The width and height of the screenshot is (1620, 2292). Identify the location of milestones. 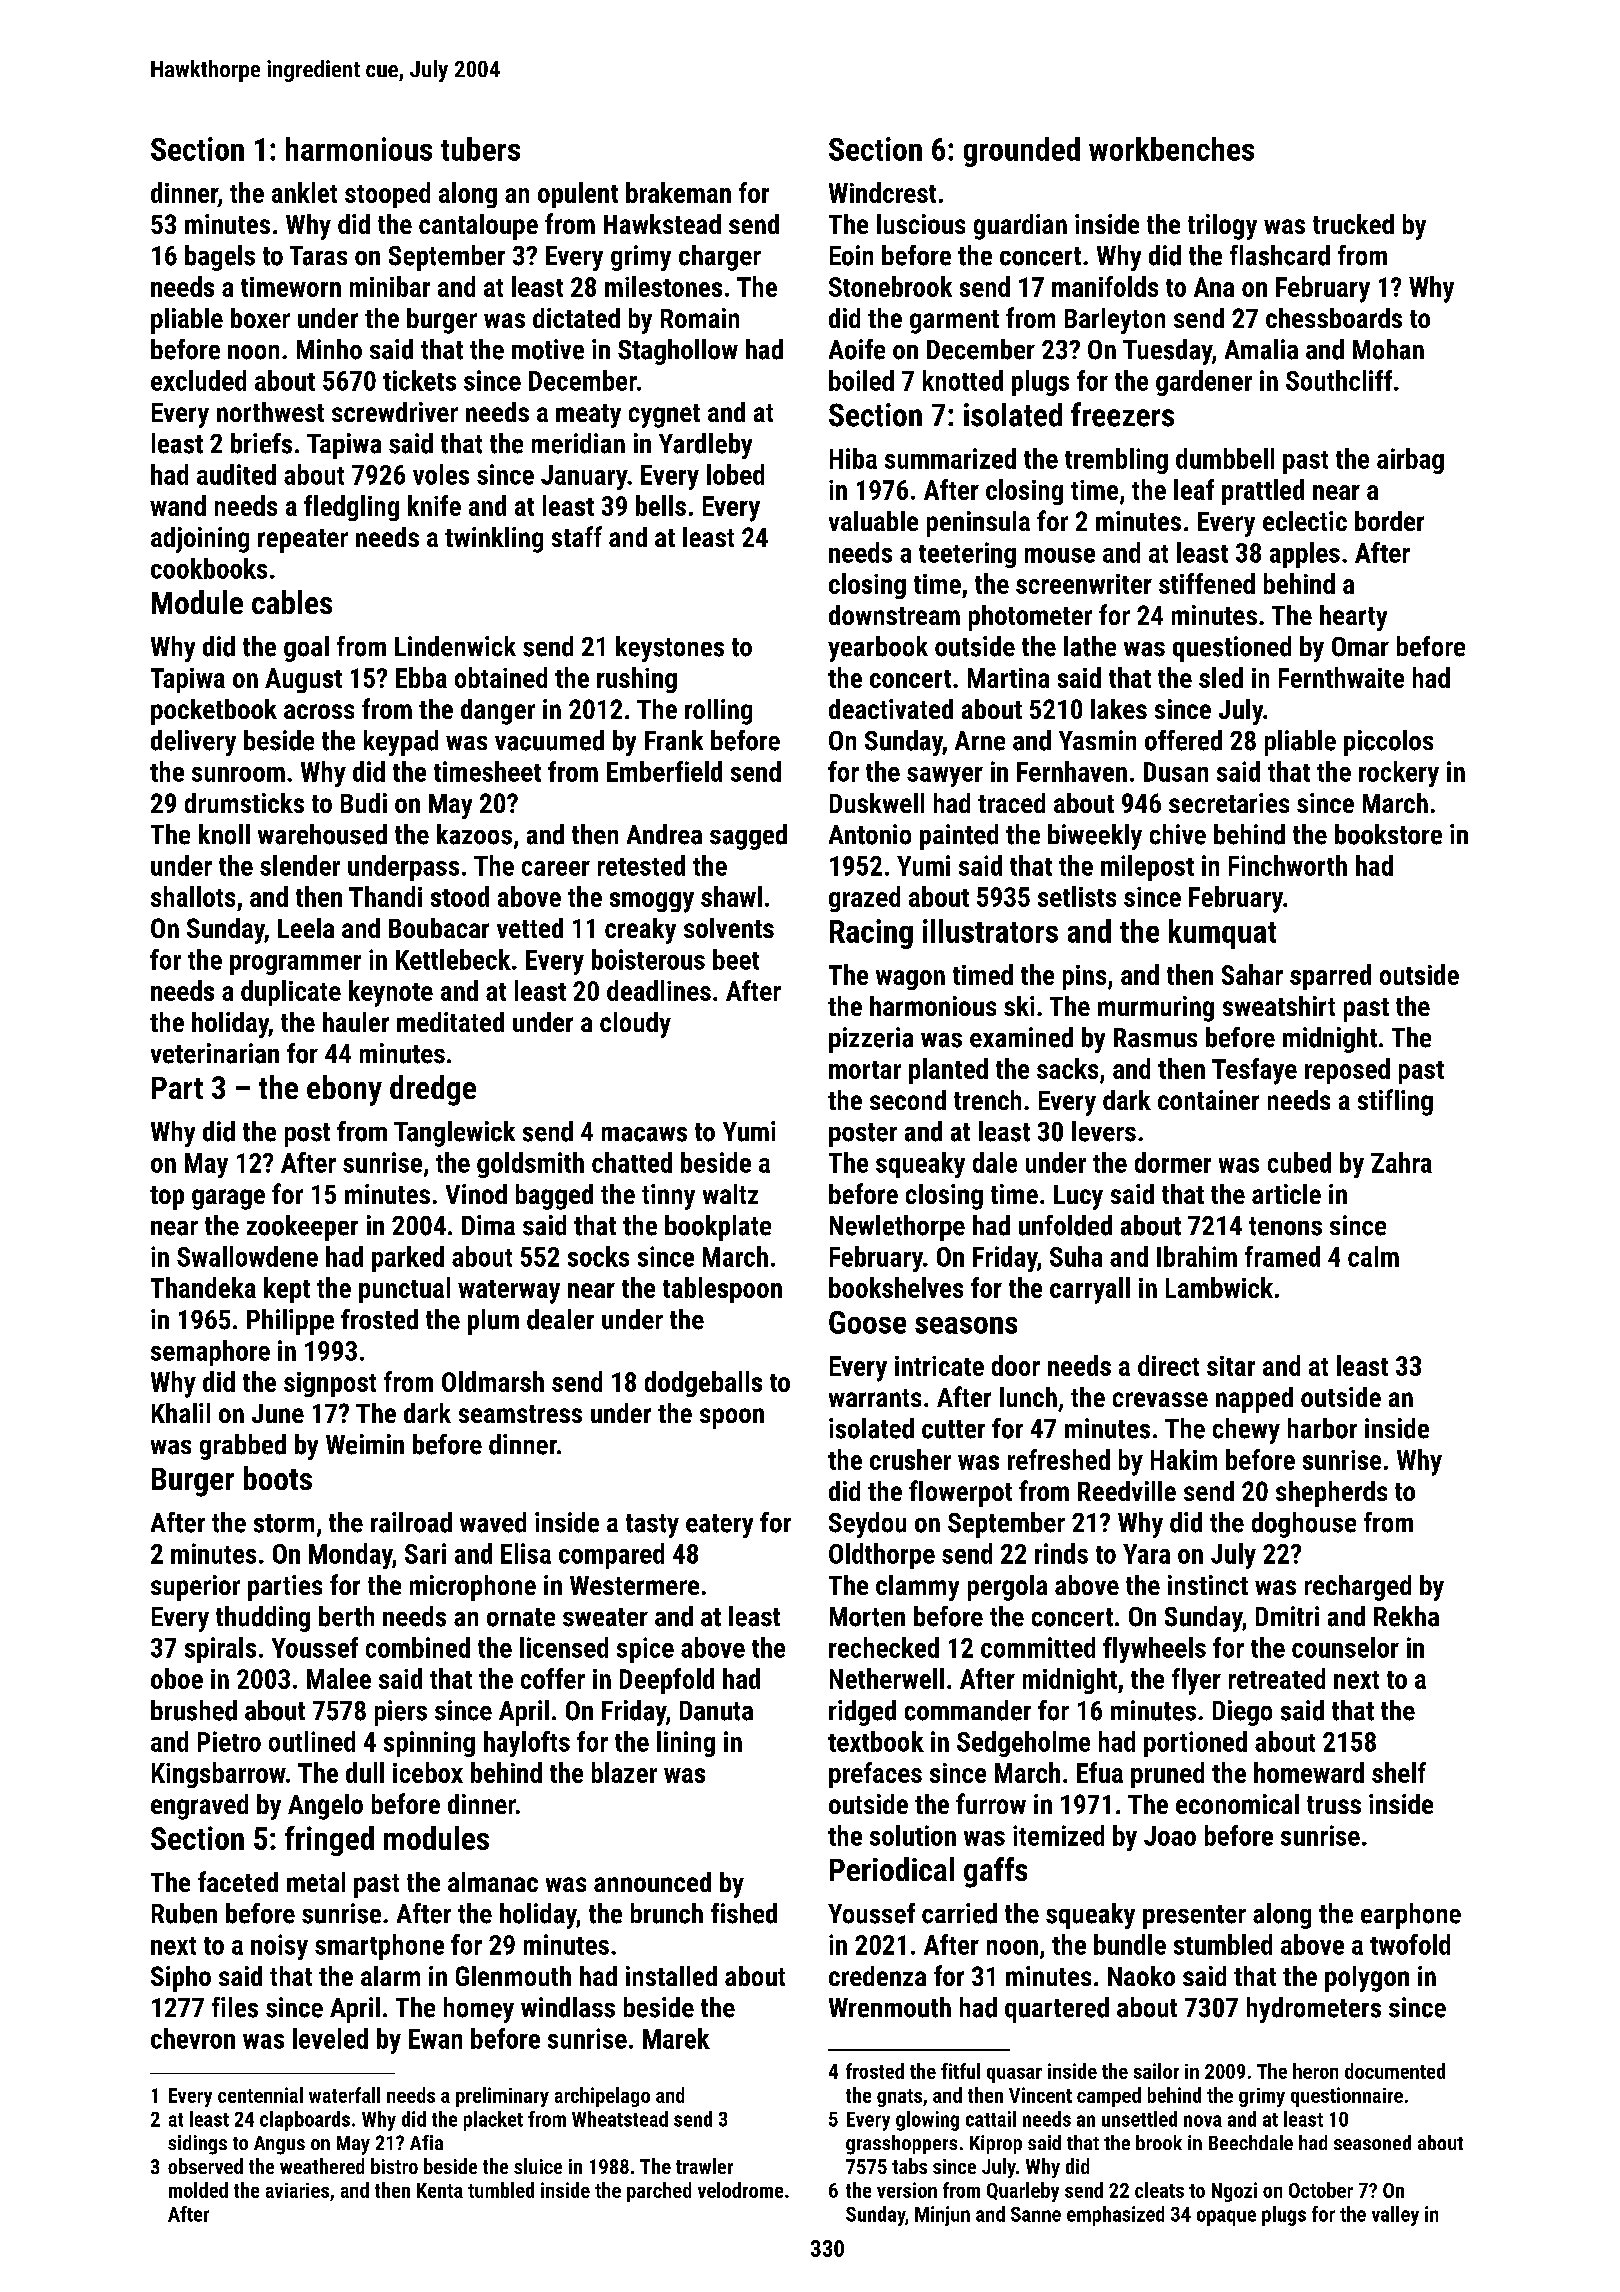
(663, 286).
